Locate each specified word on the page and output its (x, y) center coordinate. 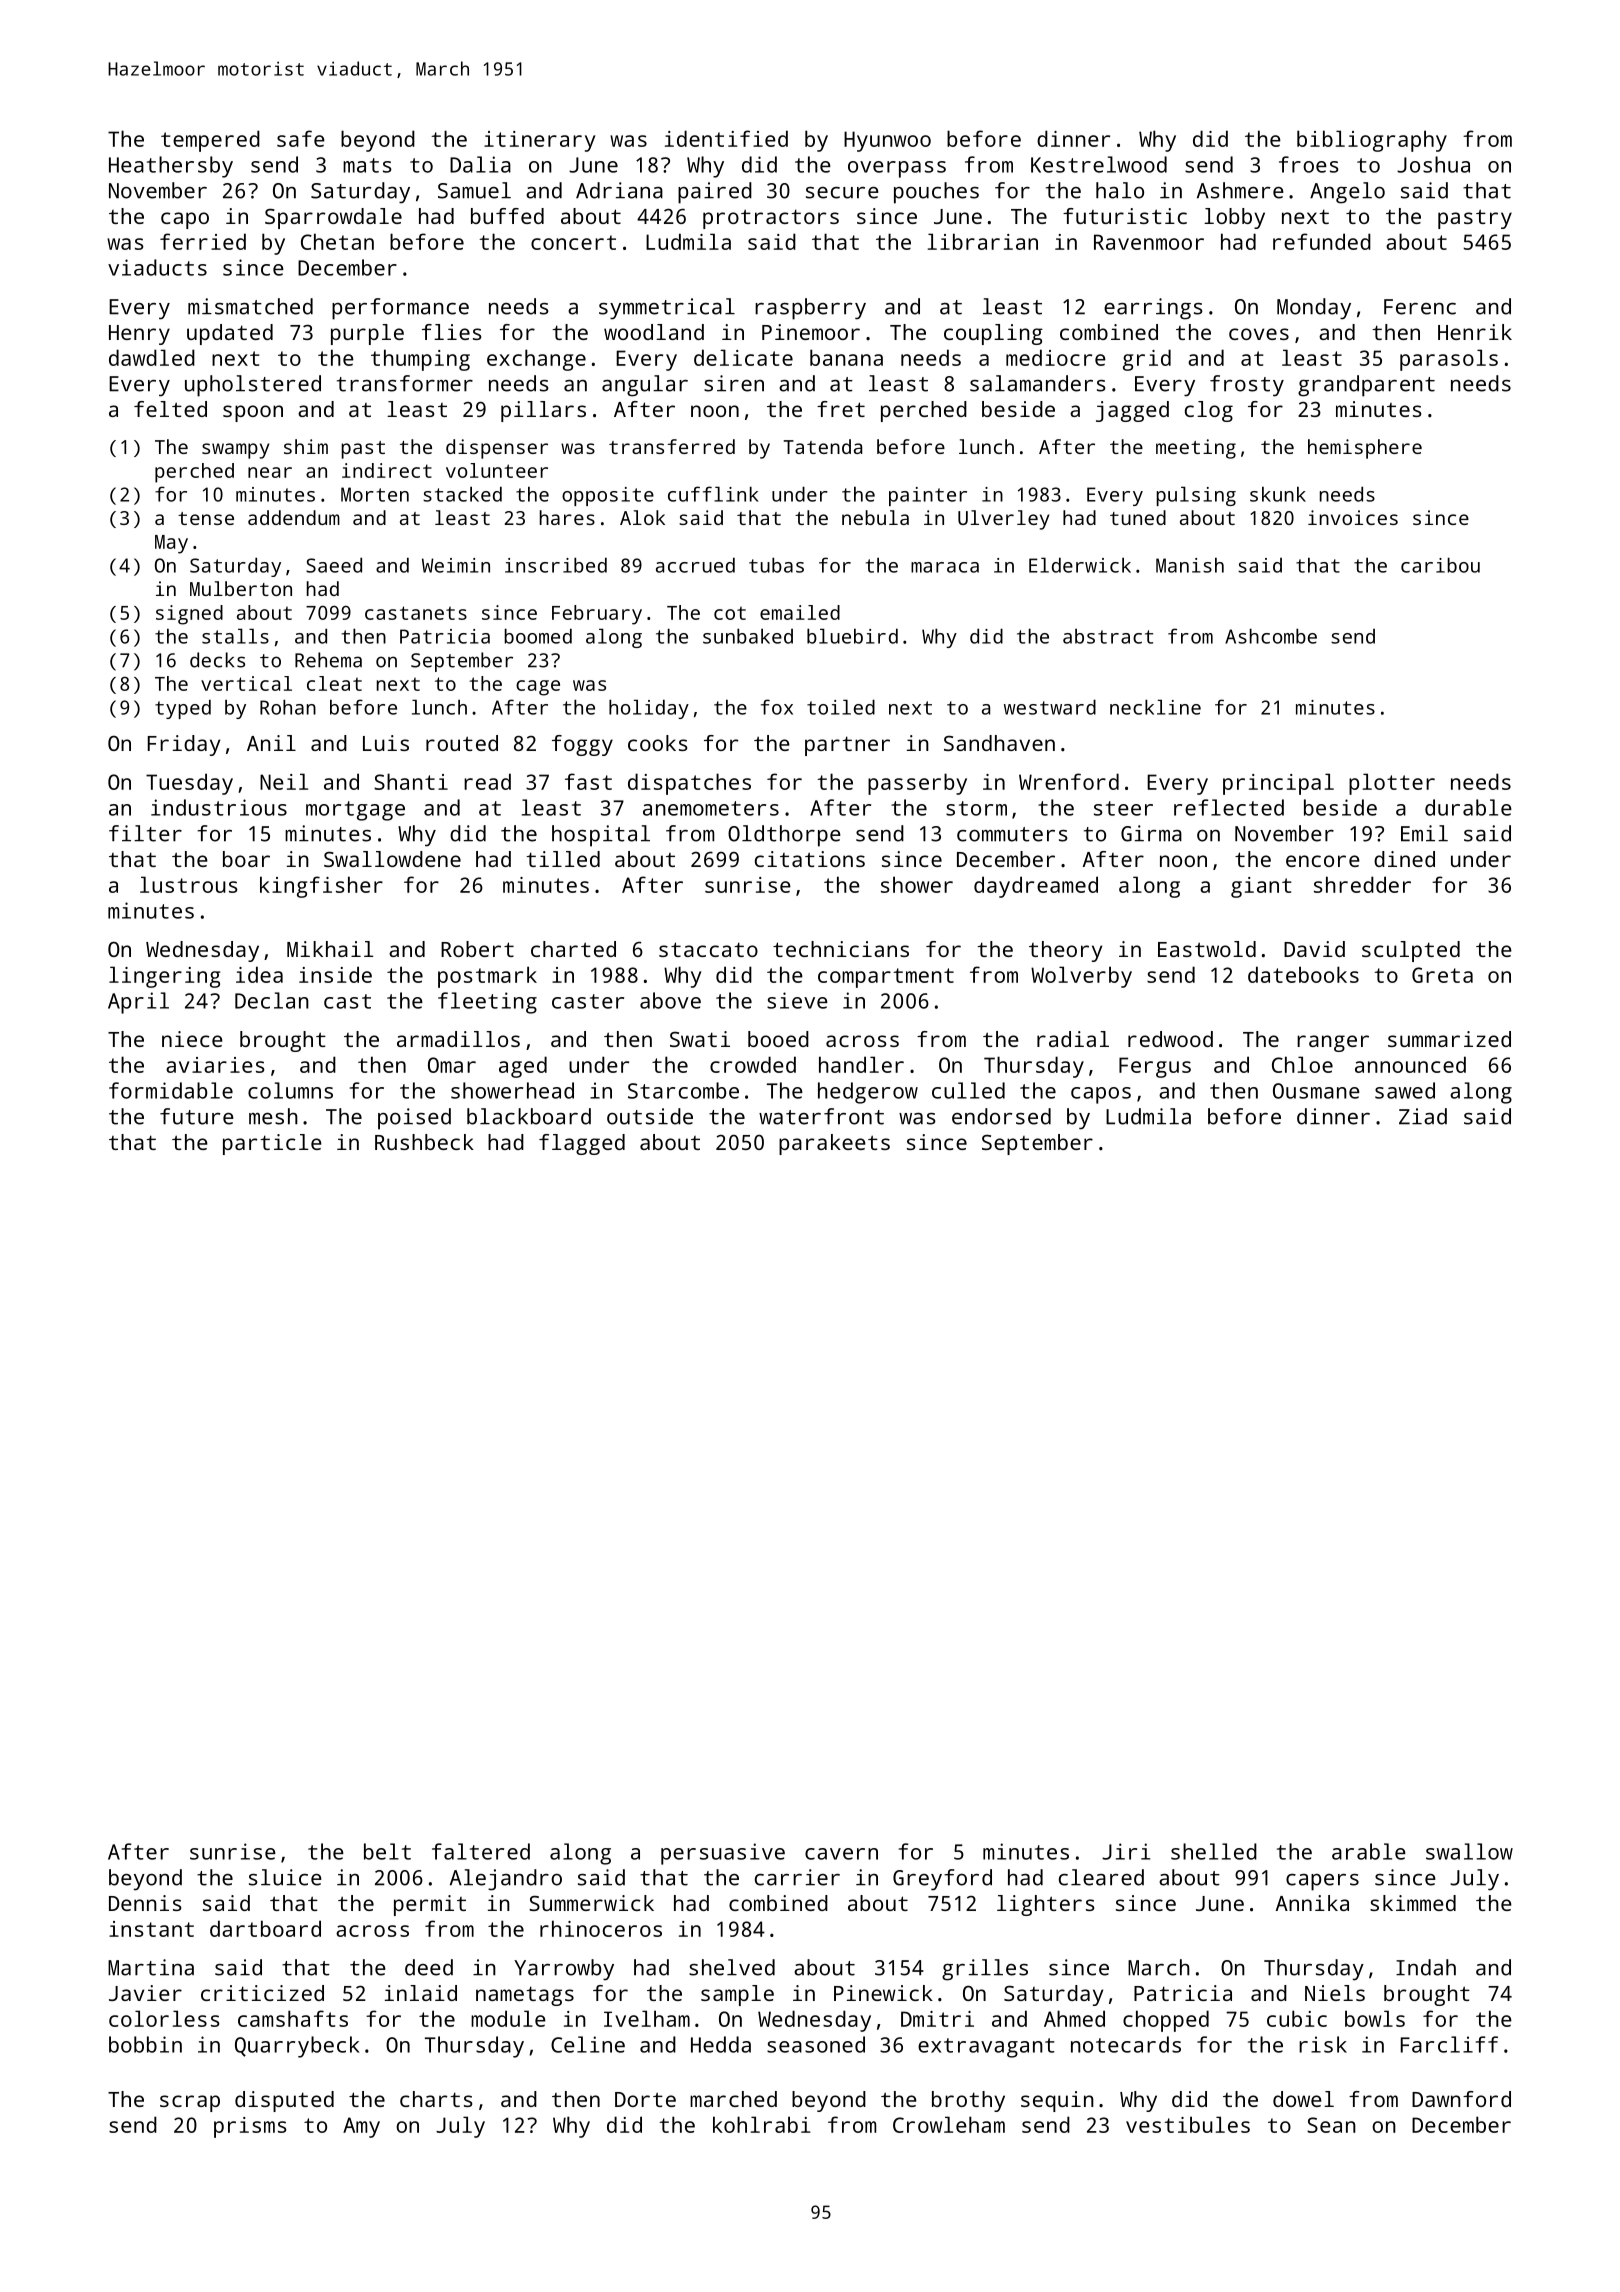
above (670, 1000)
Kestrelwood (1099, 164)
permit (430, 1905)
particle (272, 1144)
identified (726, 138)
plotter (1392, 784)
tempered (210, 141)
